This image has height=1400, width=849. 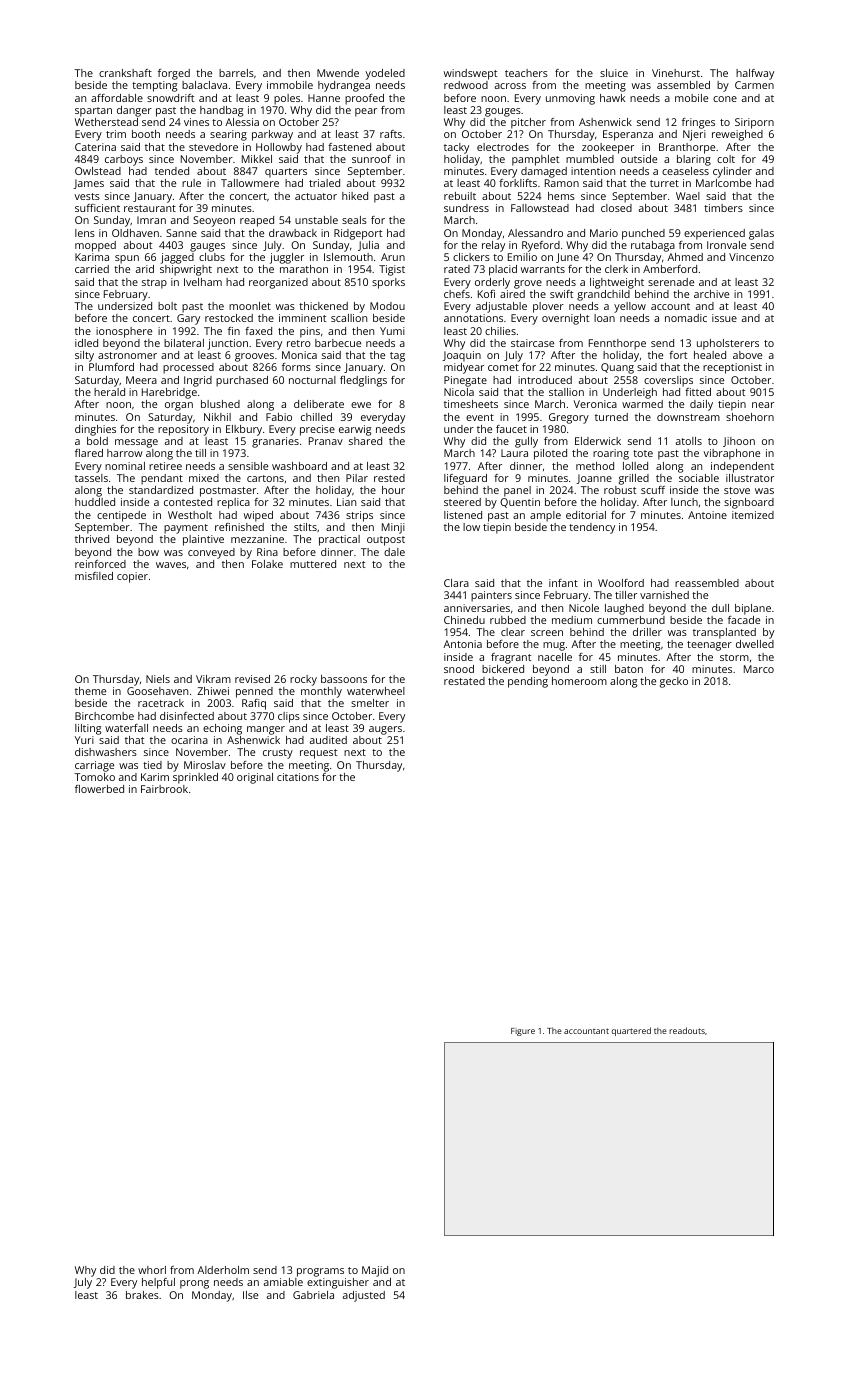 I want to click on barrels, so click(x=236, y=73).
